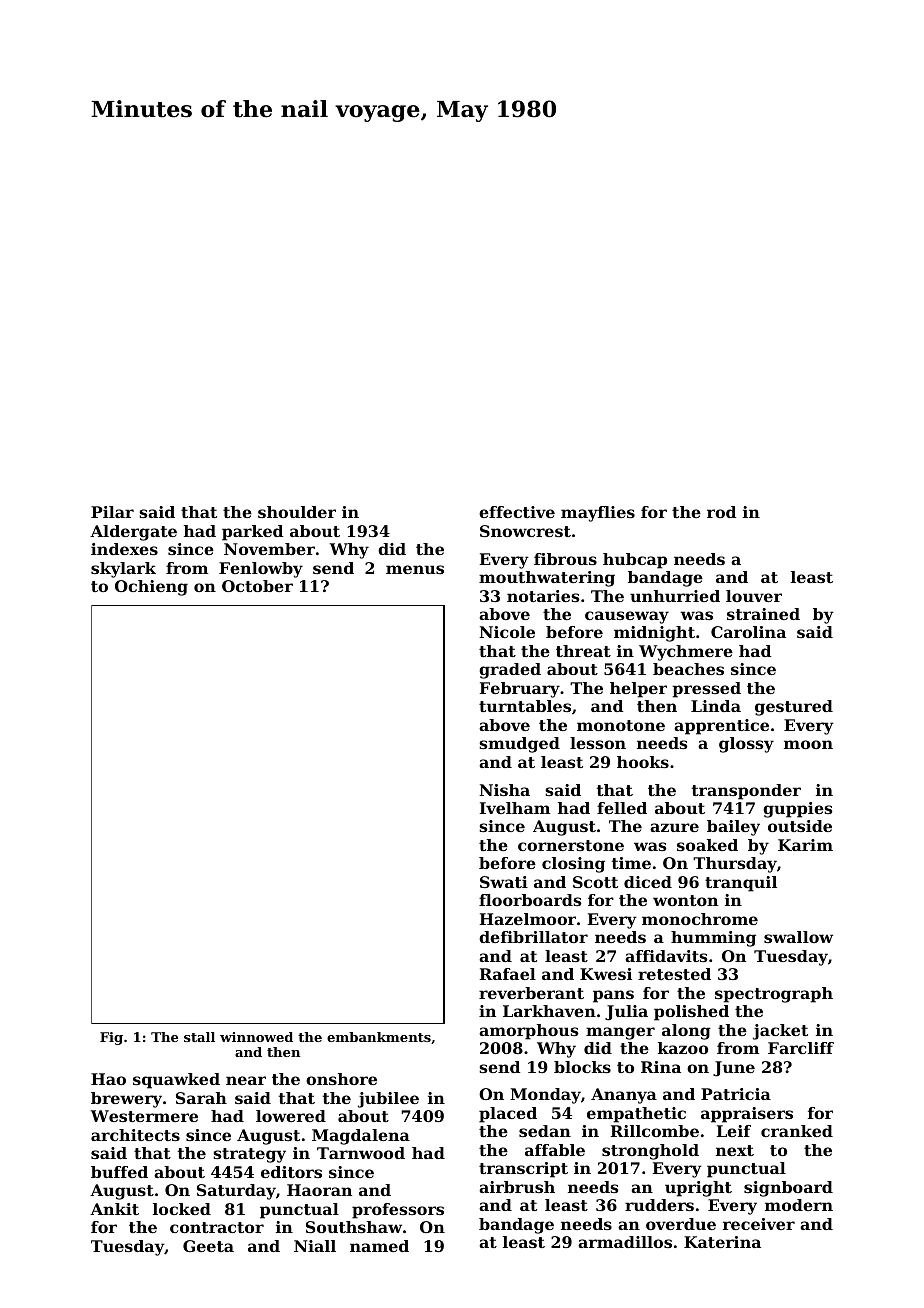  What do you see at coordinates (112, 512) in the screenshot?
I see `Pilar` at bounding box center [112, 512].
